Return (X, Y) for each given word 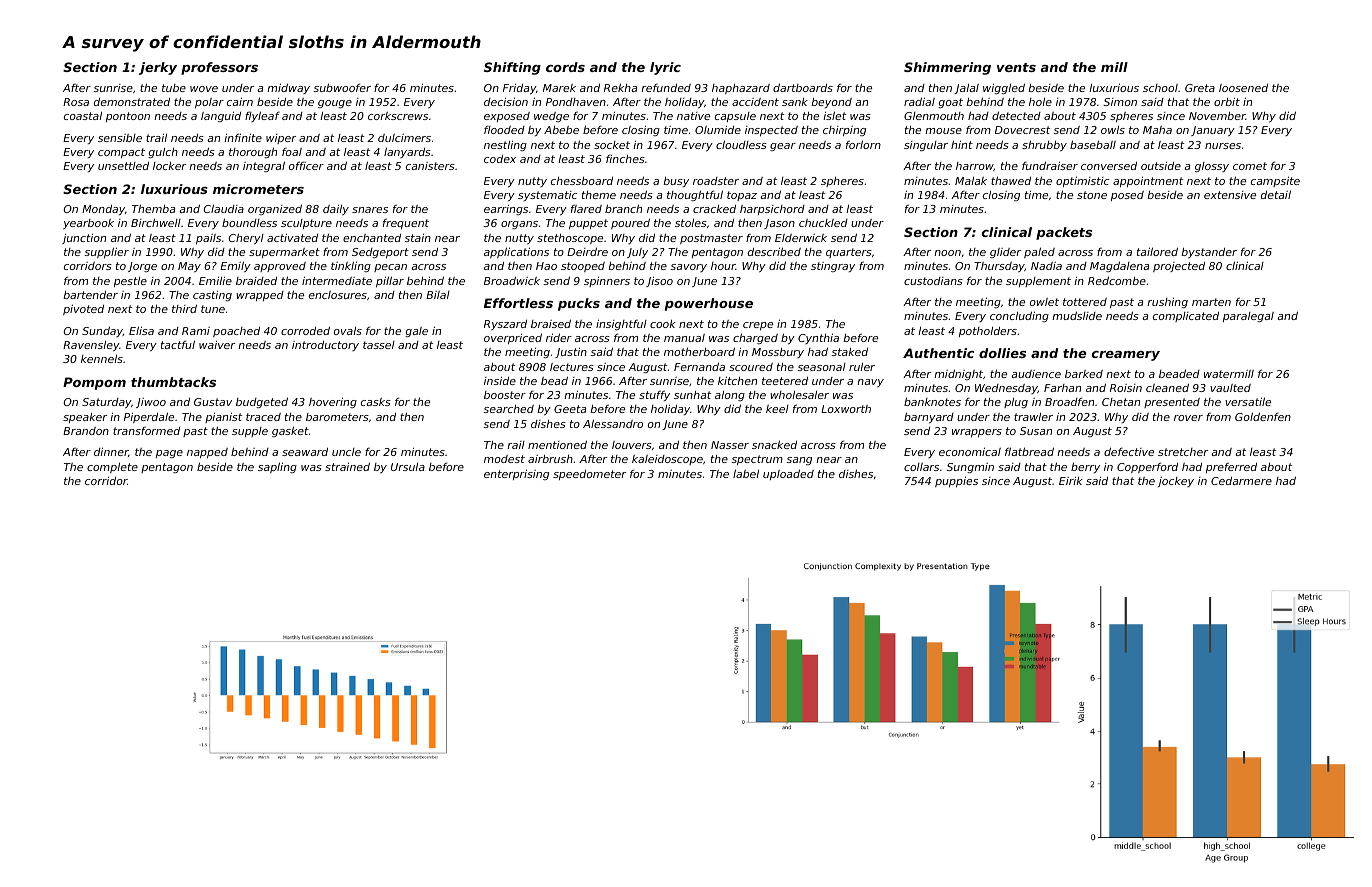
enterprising (516, 474)
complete (112, 468)
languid (221, 117)
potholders (988, 332)
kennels (102, 359)
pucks (579, 304)
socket (612, 145)
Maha (1157, 130)
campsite (1275, 182)
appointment (1148, 182)
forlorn (863, 144)
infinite (243, 137)
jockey (1176, 482)
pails (208, 239)
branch (623, 208)
